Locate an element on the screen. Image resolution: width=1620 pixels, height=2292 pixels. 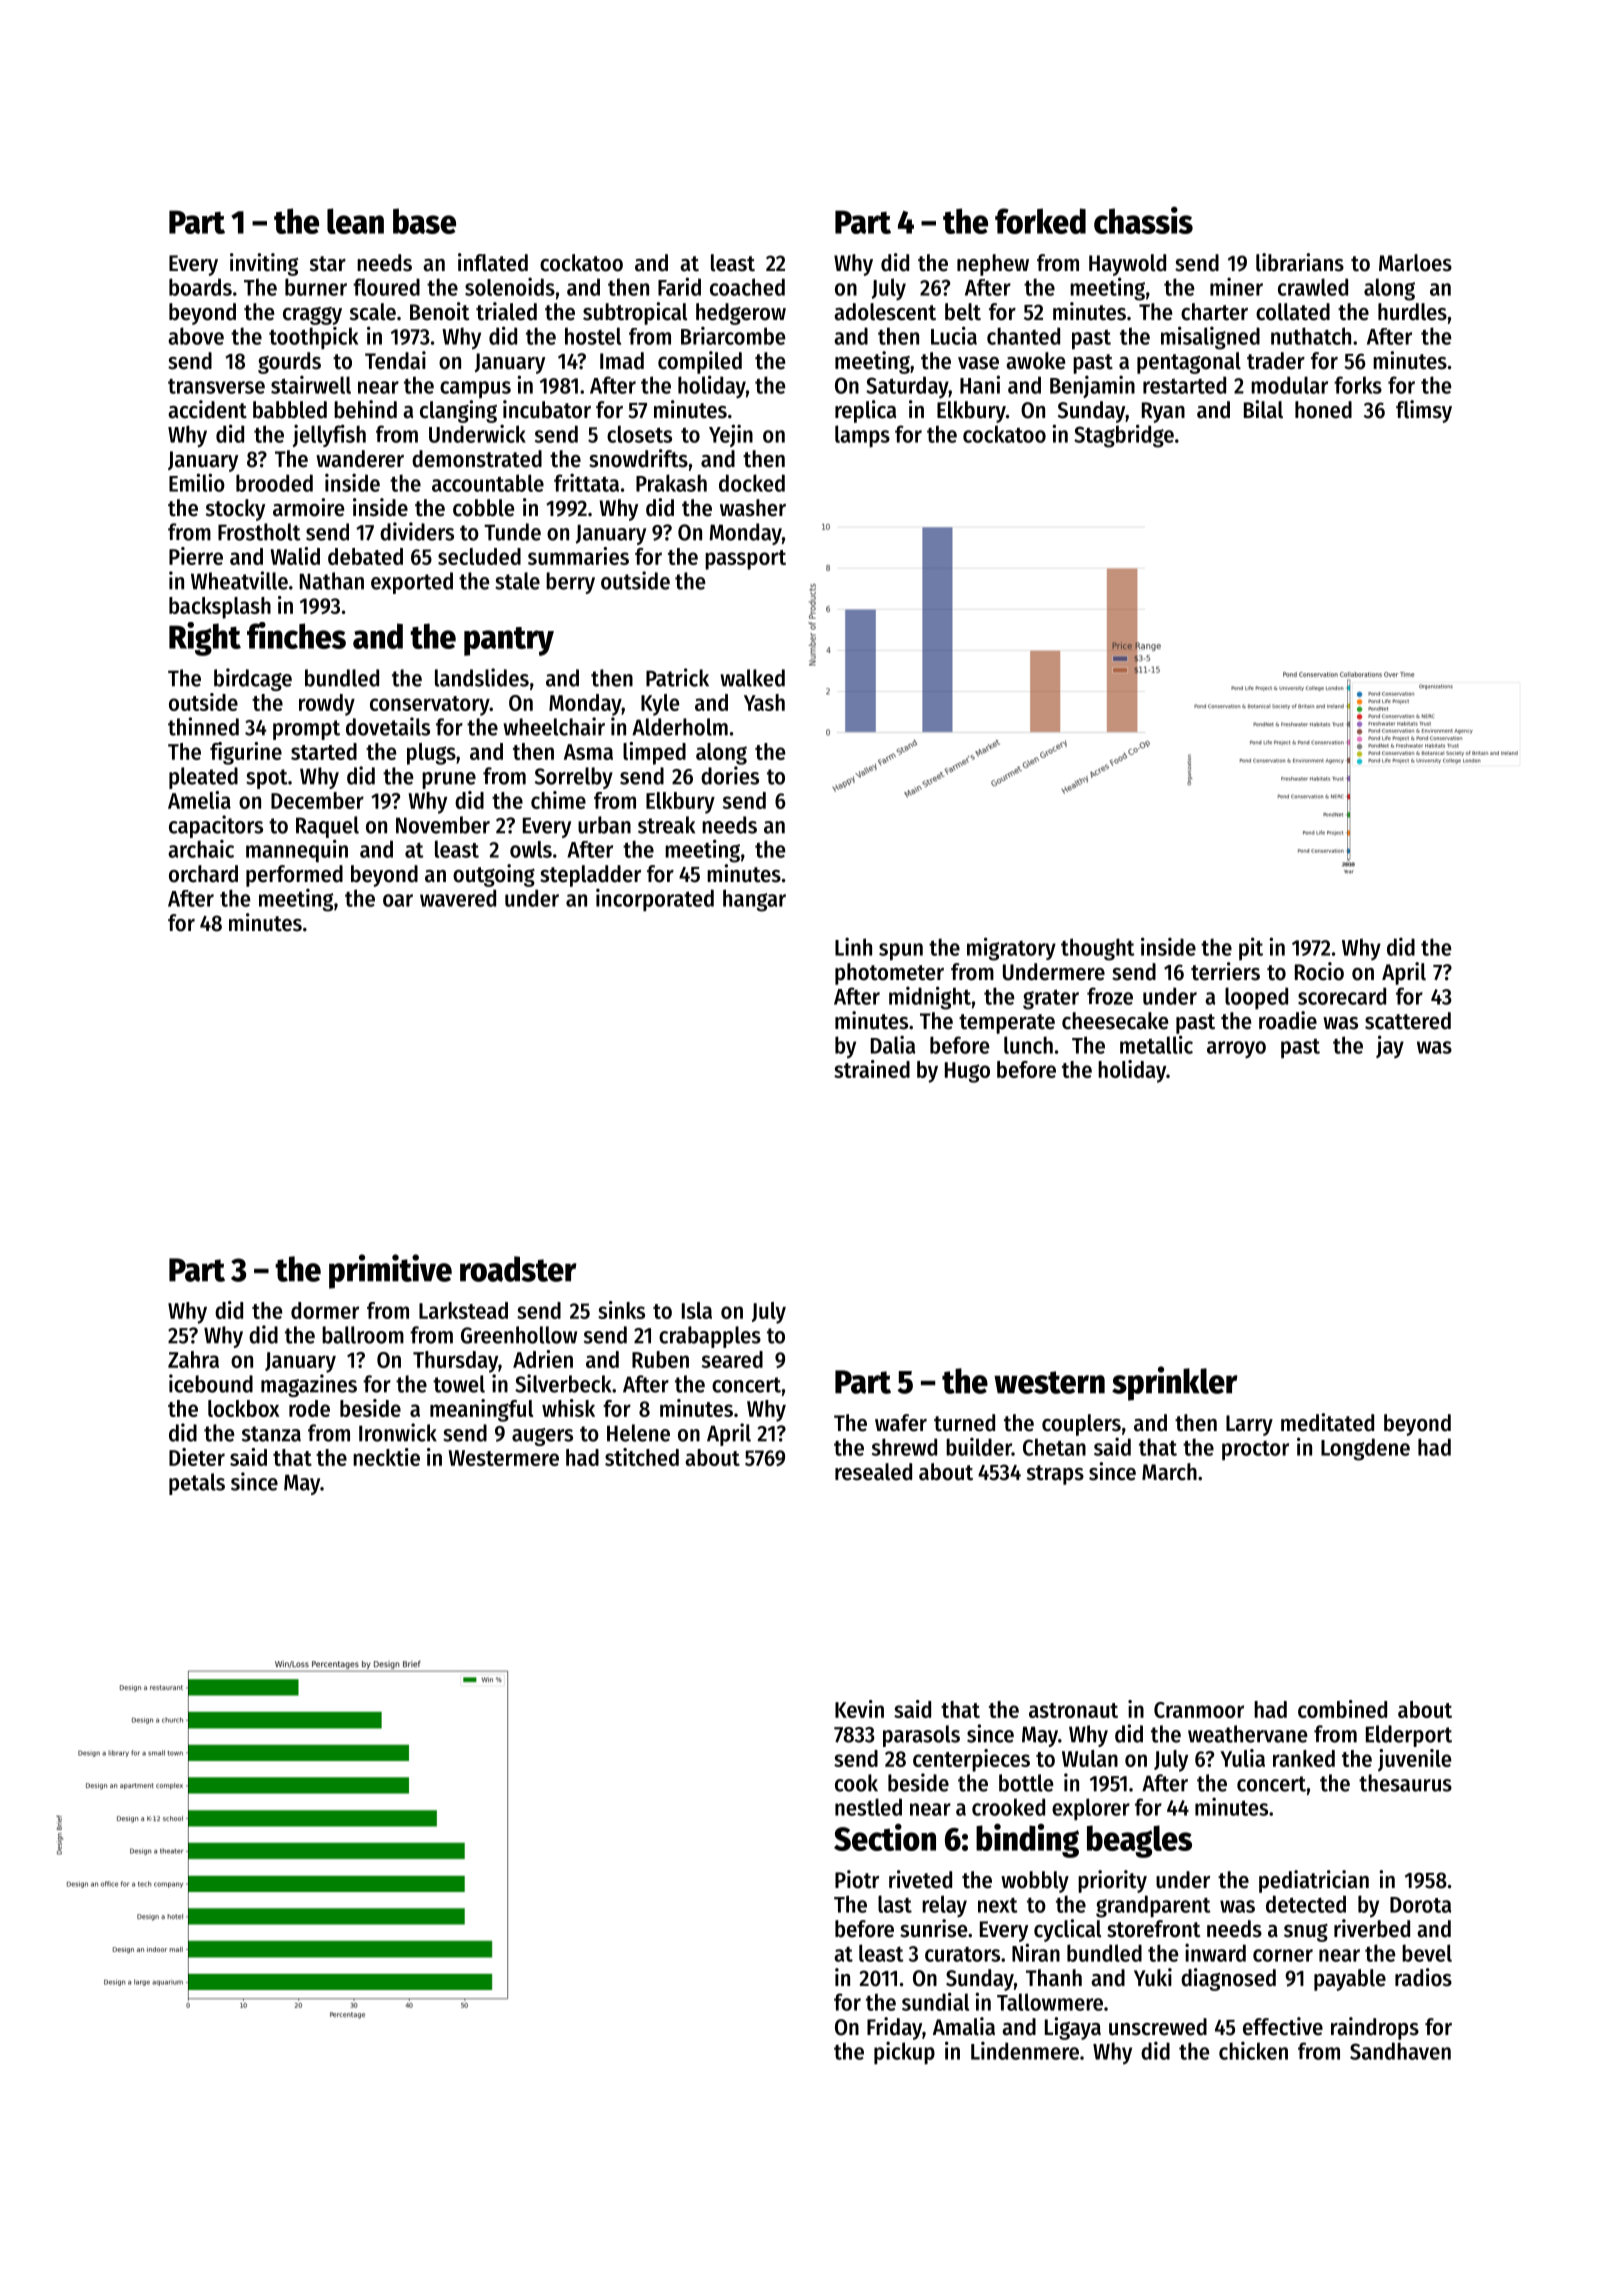
accident is located at coordinates (207, 409).
